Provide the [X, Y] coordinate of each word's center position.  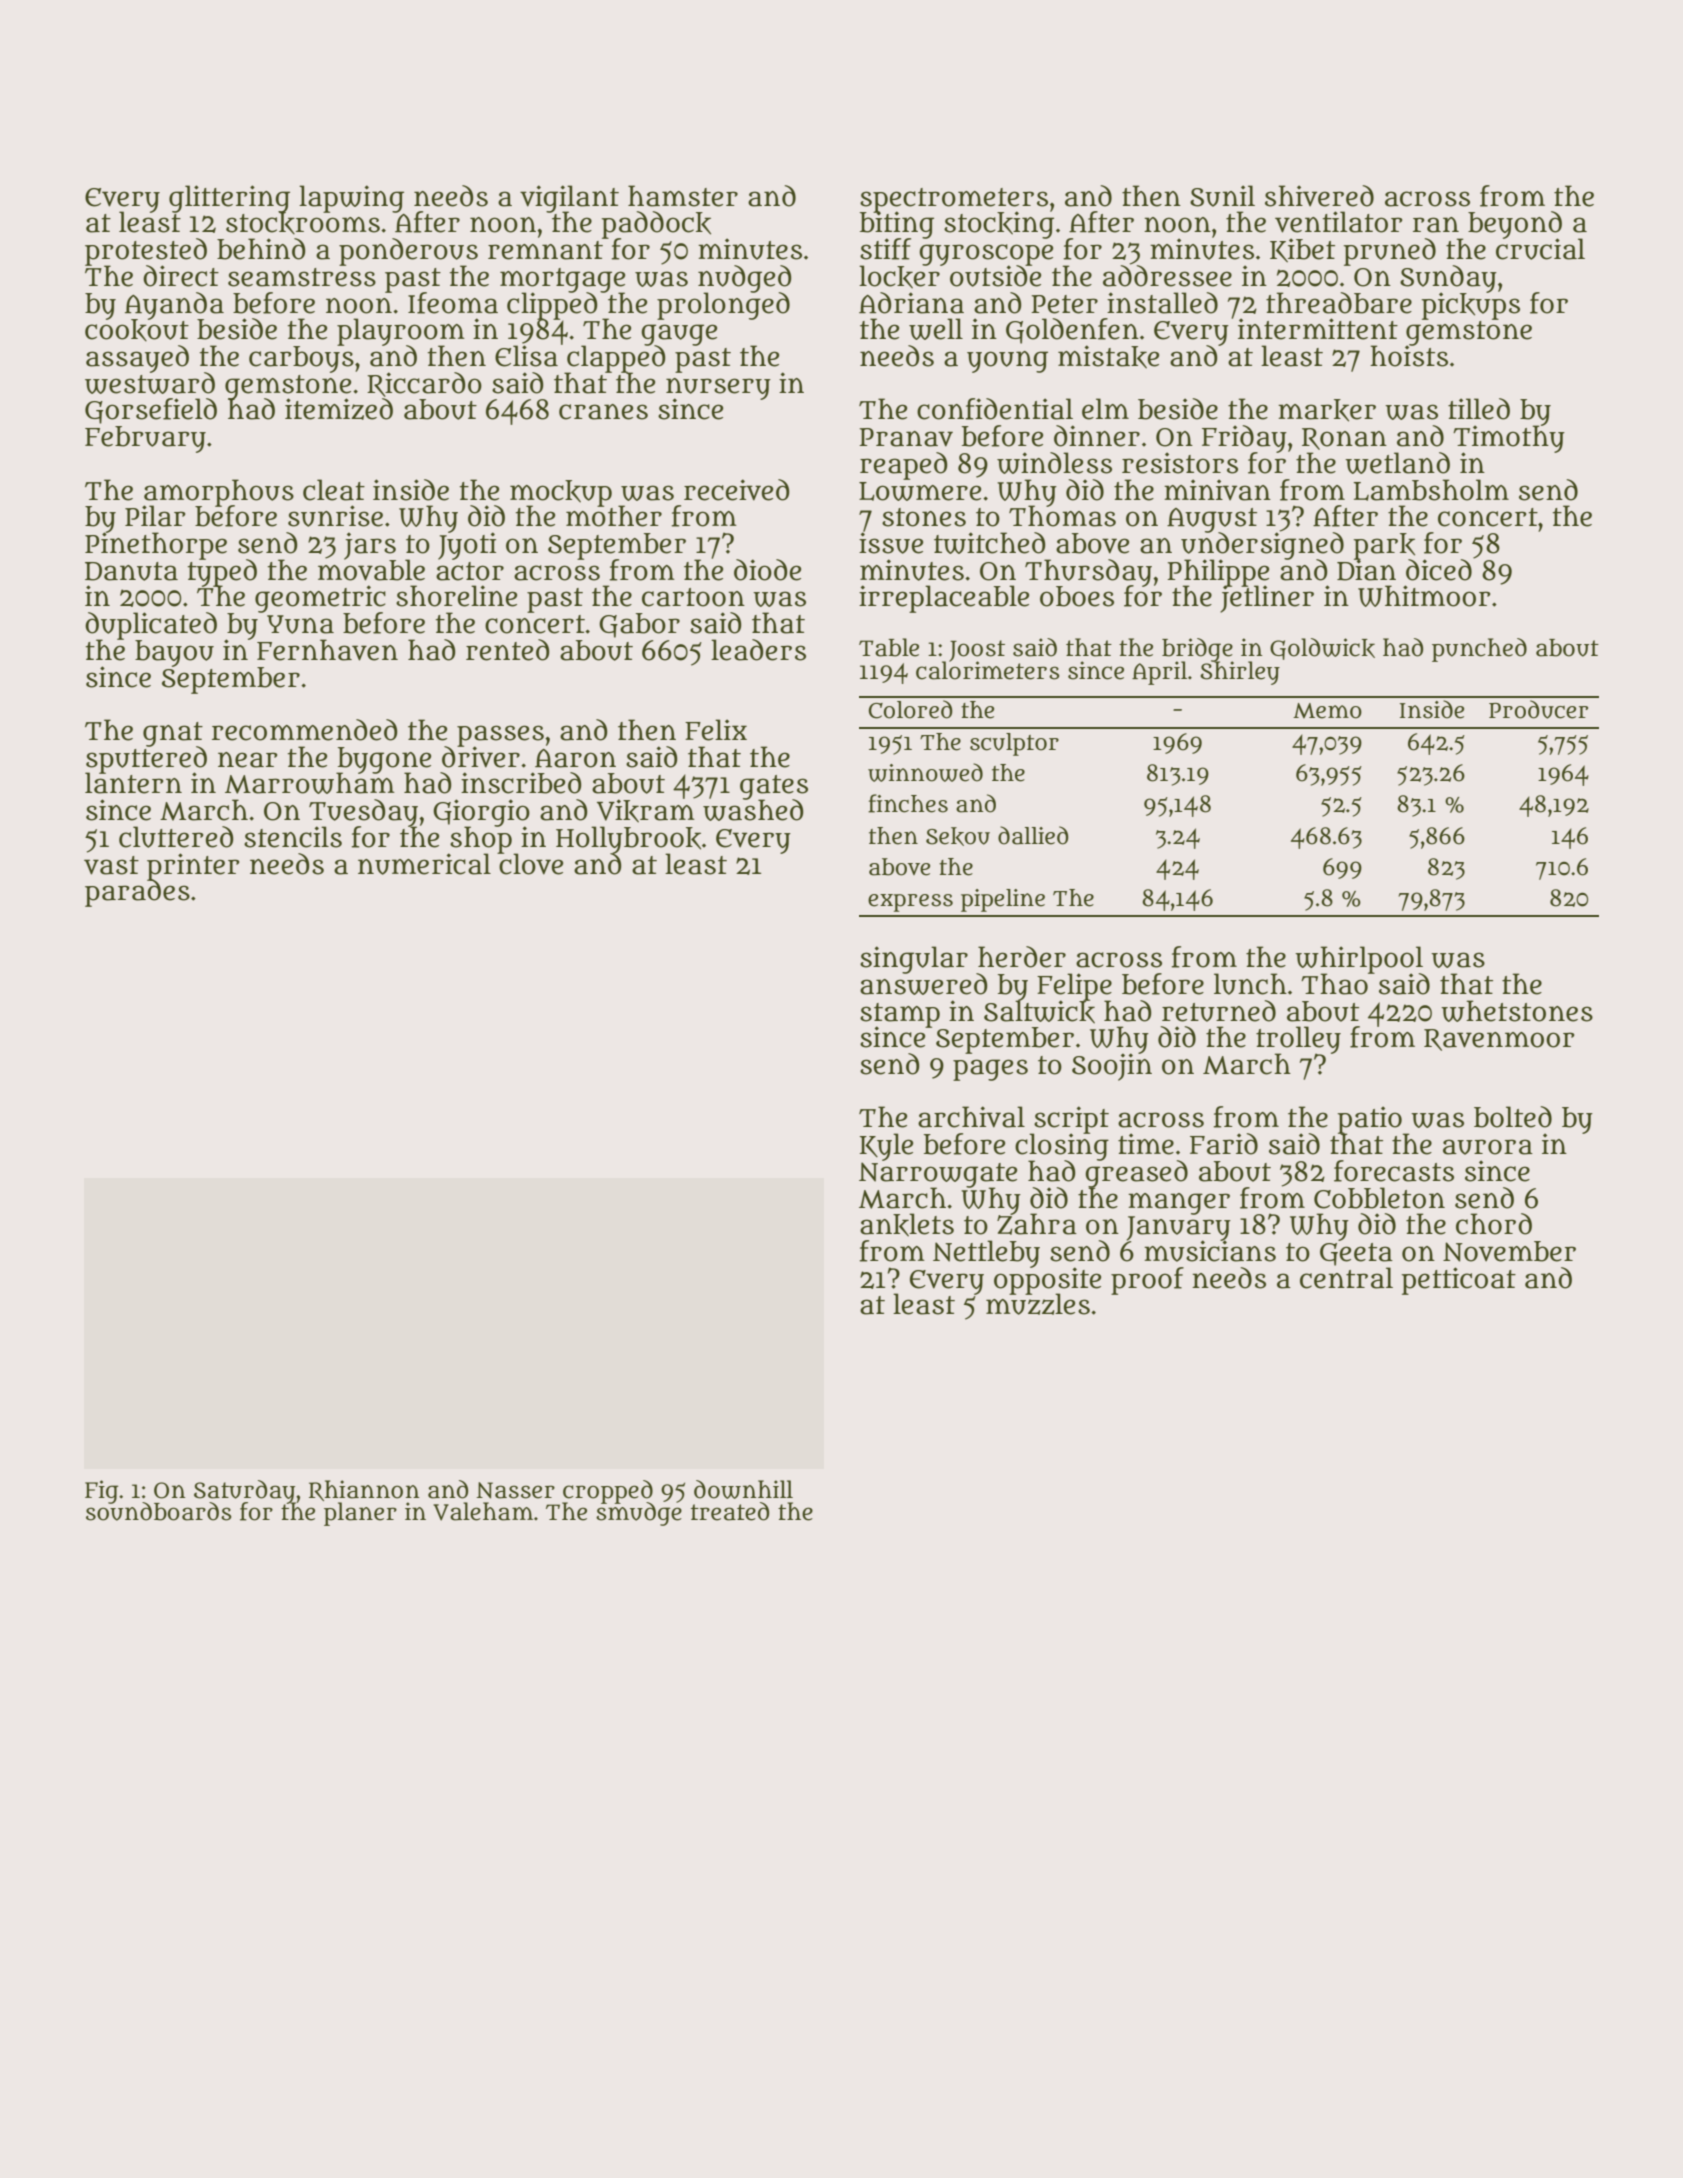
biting [897, 225]
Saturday [245, 1491]
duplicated [151, 626]
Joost [977, 651]
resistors [1180, 463]
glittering [229, 199]
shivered [1319, 196]
